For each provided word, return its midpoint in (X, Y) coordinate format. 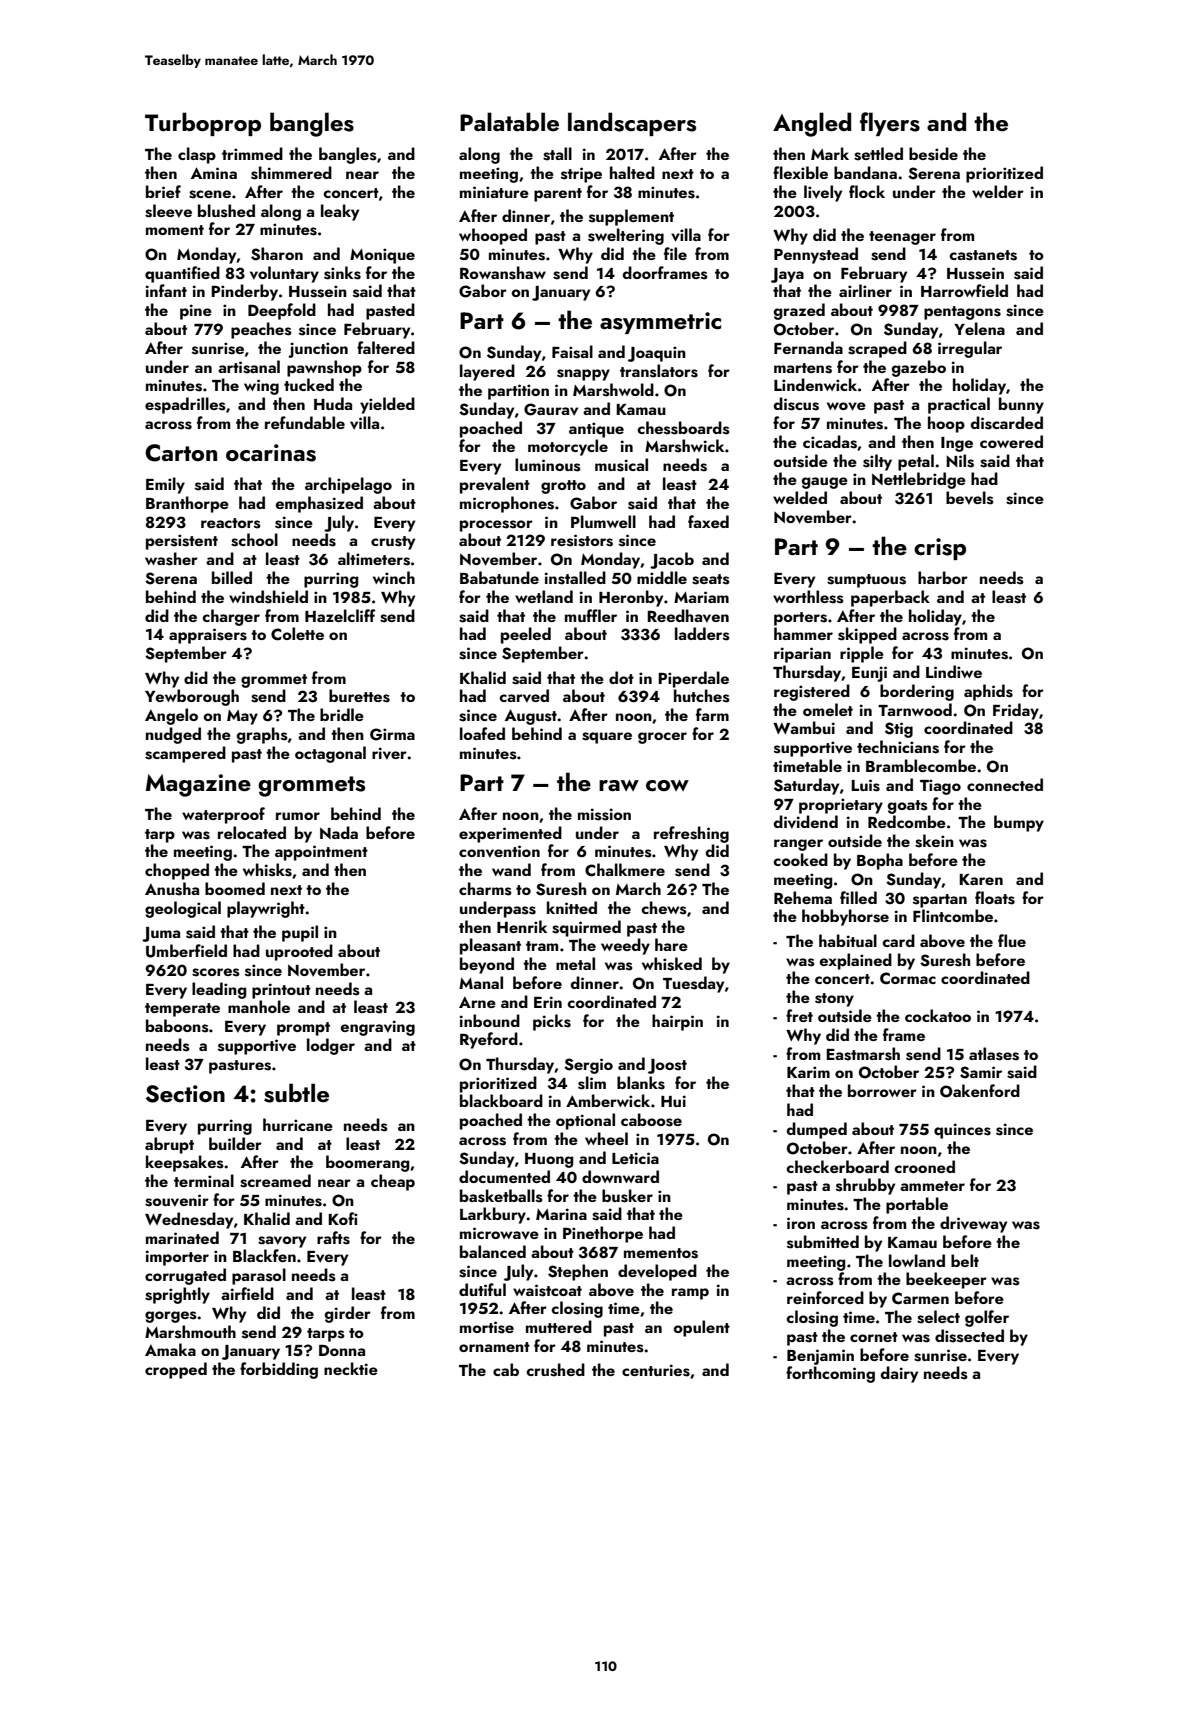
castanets (983, 255)
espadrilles (185, 405)
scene (210, 194)
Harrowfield (964, 290)
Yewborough (192, 697)
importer (177, 1258)
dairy (899, 1374)
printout (281, 991)
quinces (962, 1131)
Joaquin (657, 354)
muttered (559, 1326)
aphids (988, 692)
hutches (702, 696)
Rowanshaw (503, 273)
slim (592, 1083)
